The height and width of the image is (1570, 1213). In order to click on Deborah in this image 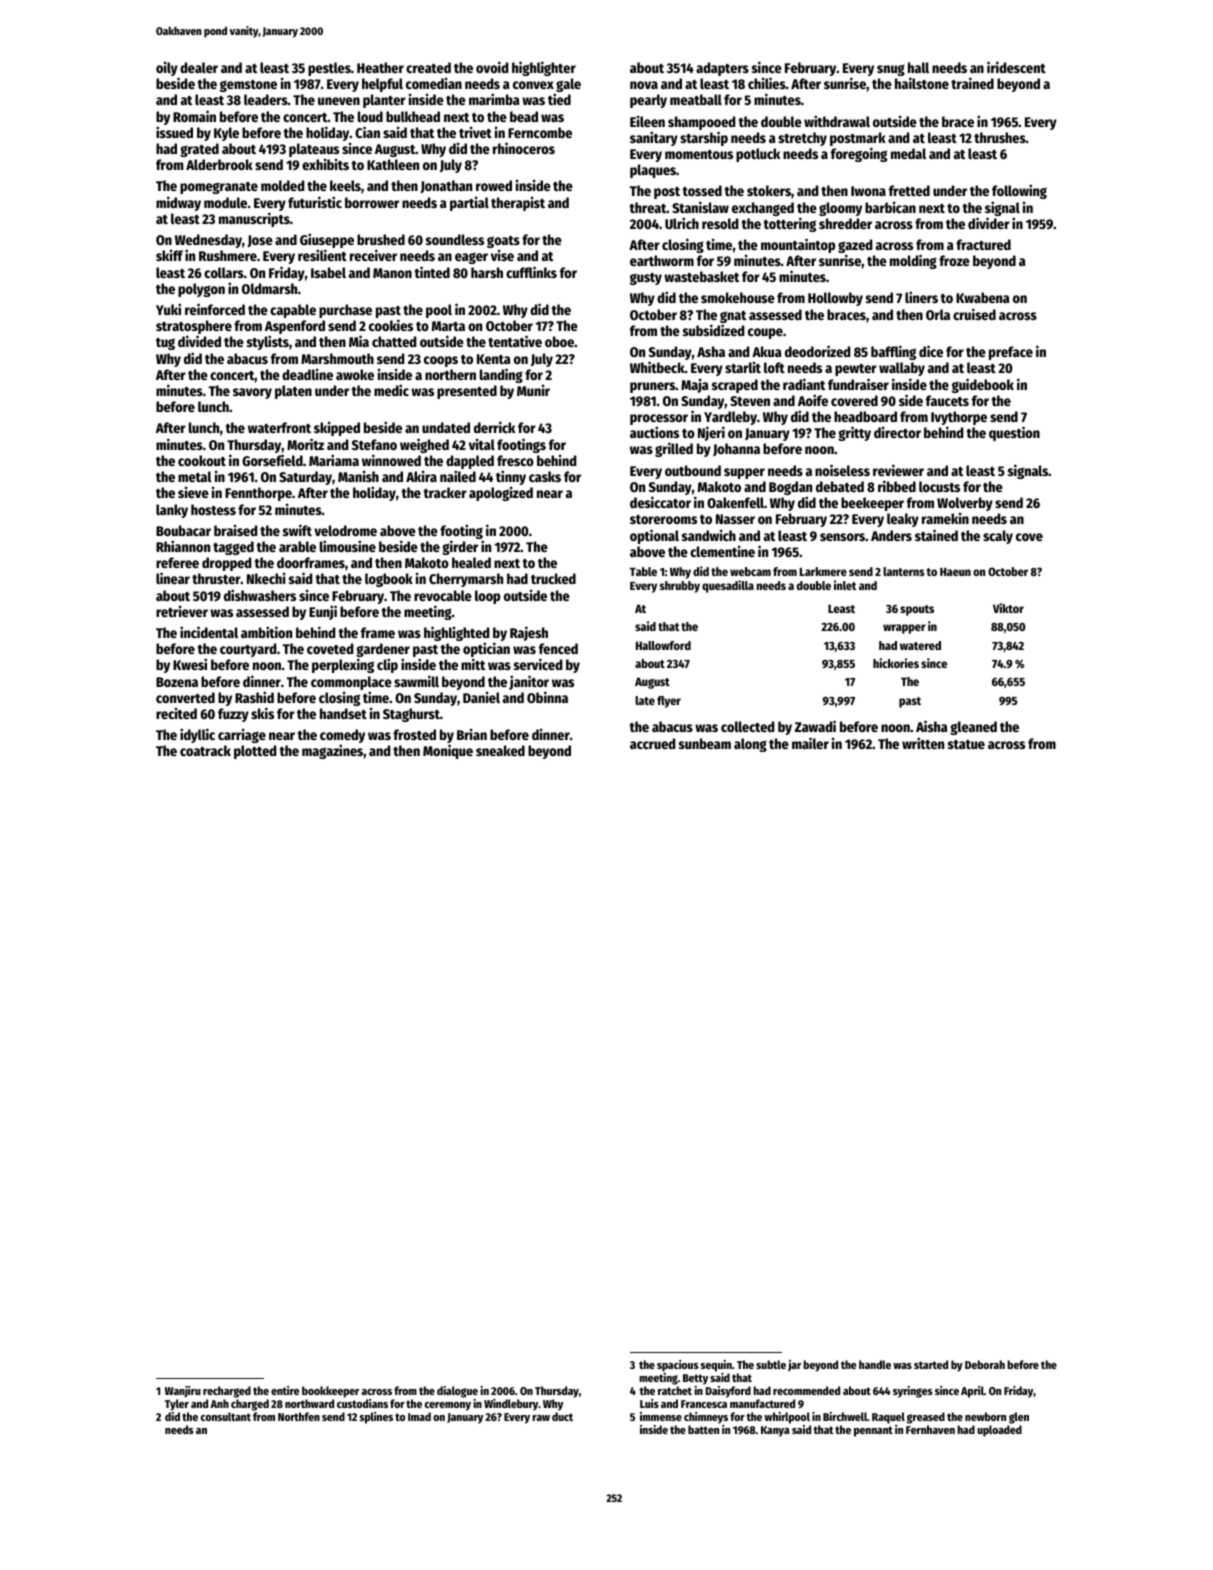, I will do `click(985, 1364)`.
